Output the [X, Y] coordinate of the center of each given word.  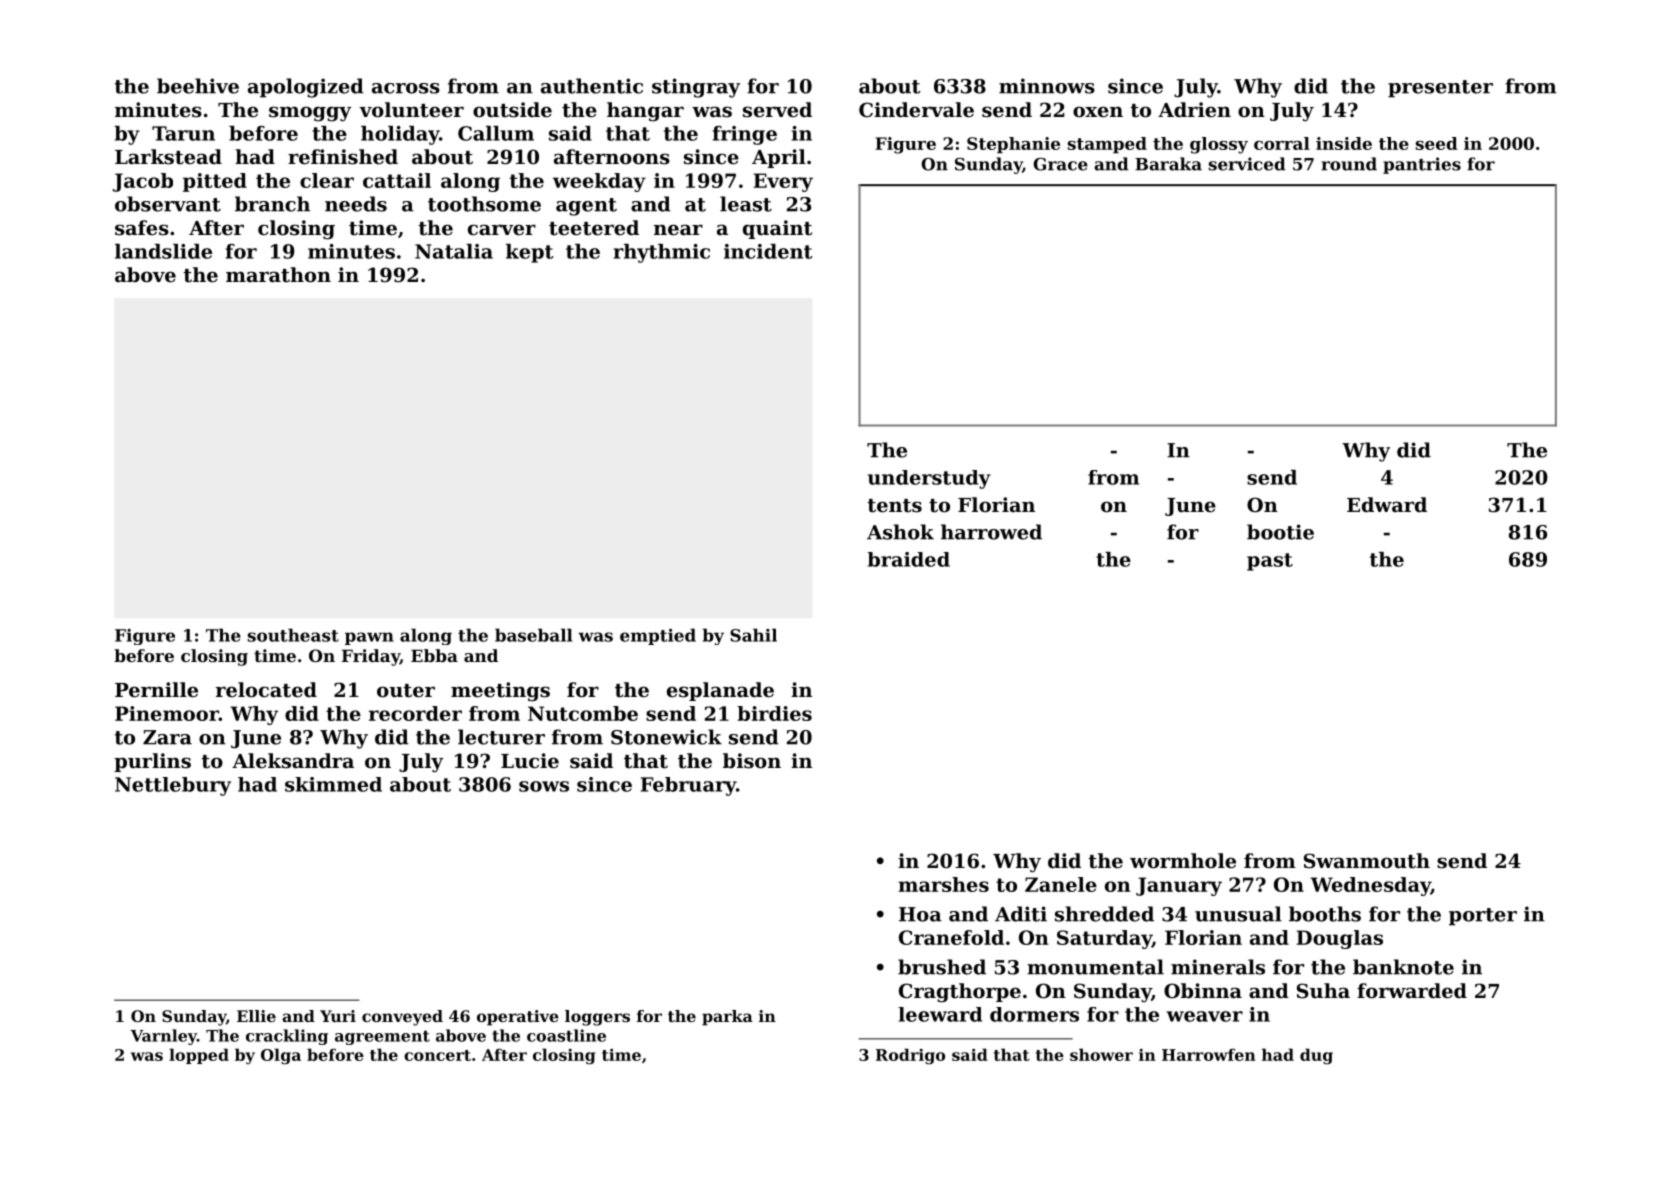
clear [327, 180]
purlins [152, 762]
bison [752, 761]
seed [1437, 143]
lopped [199, 1056]
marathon [278, 275]
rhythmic [661, 253]
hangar [645, 112]
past [1270, 562]
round [1349, 164]
